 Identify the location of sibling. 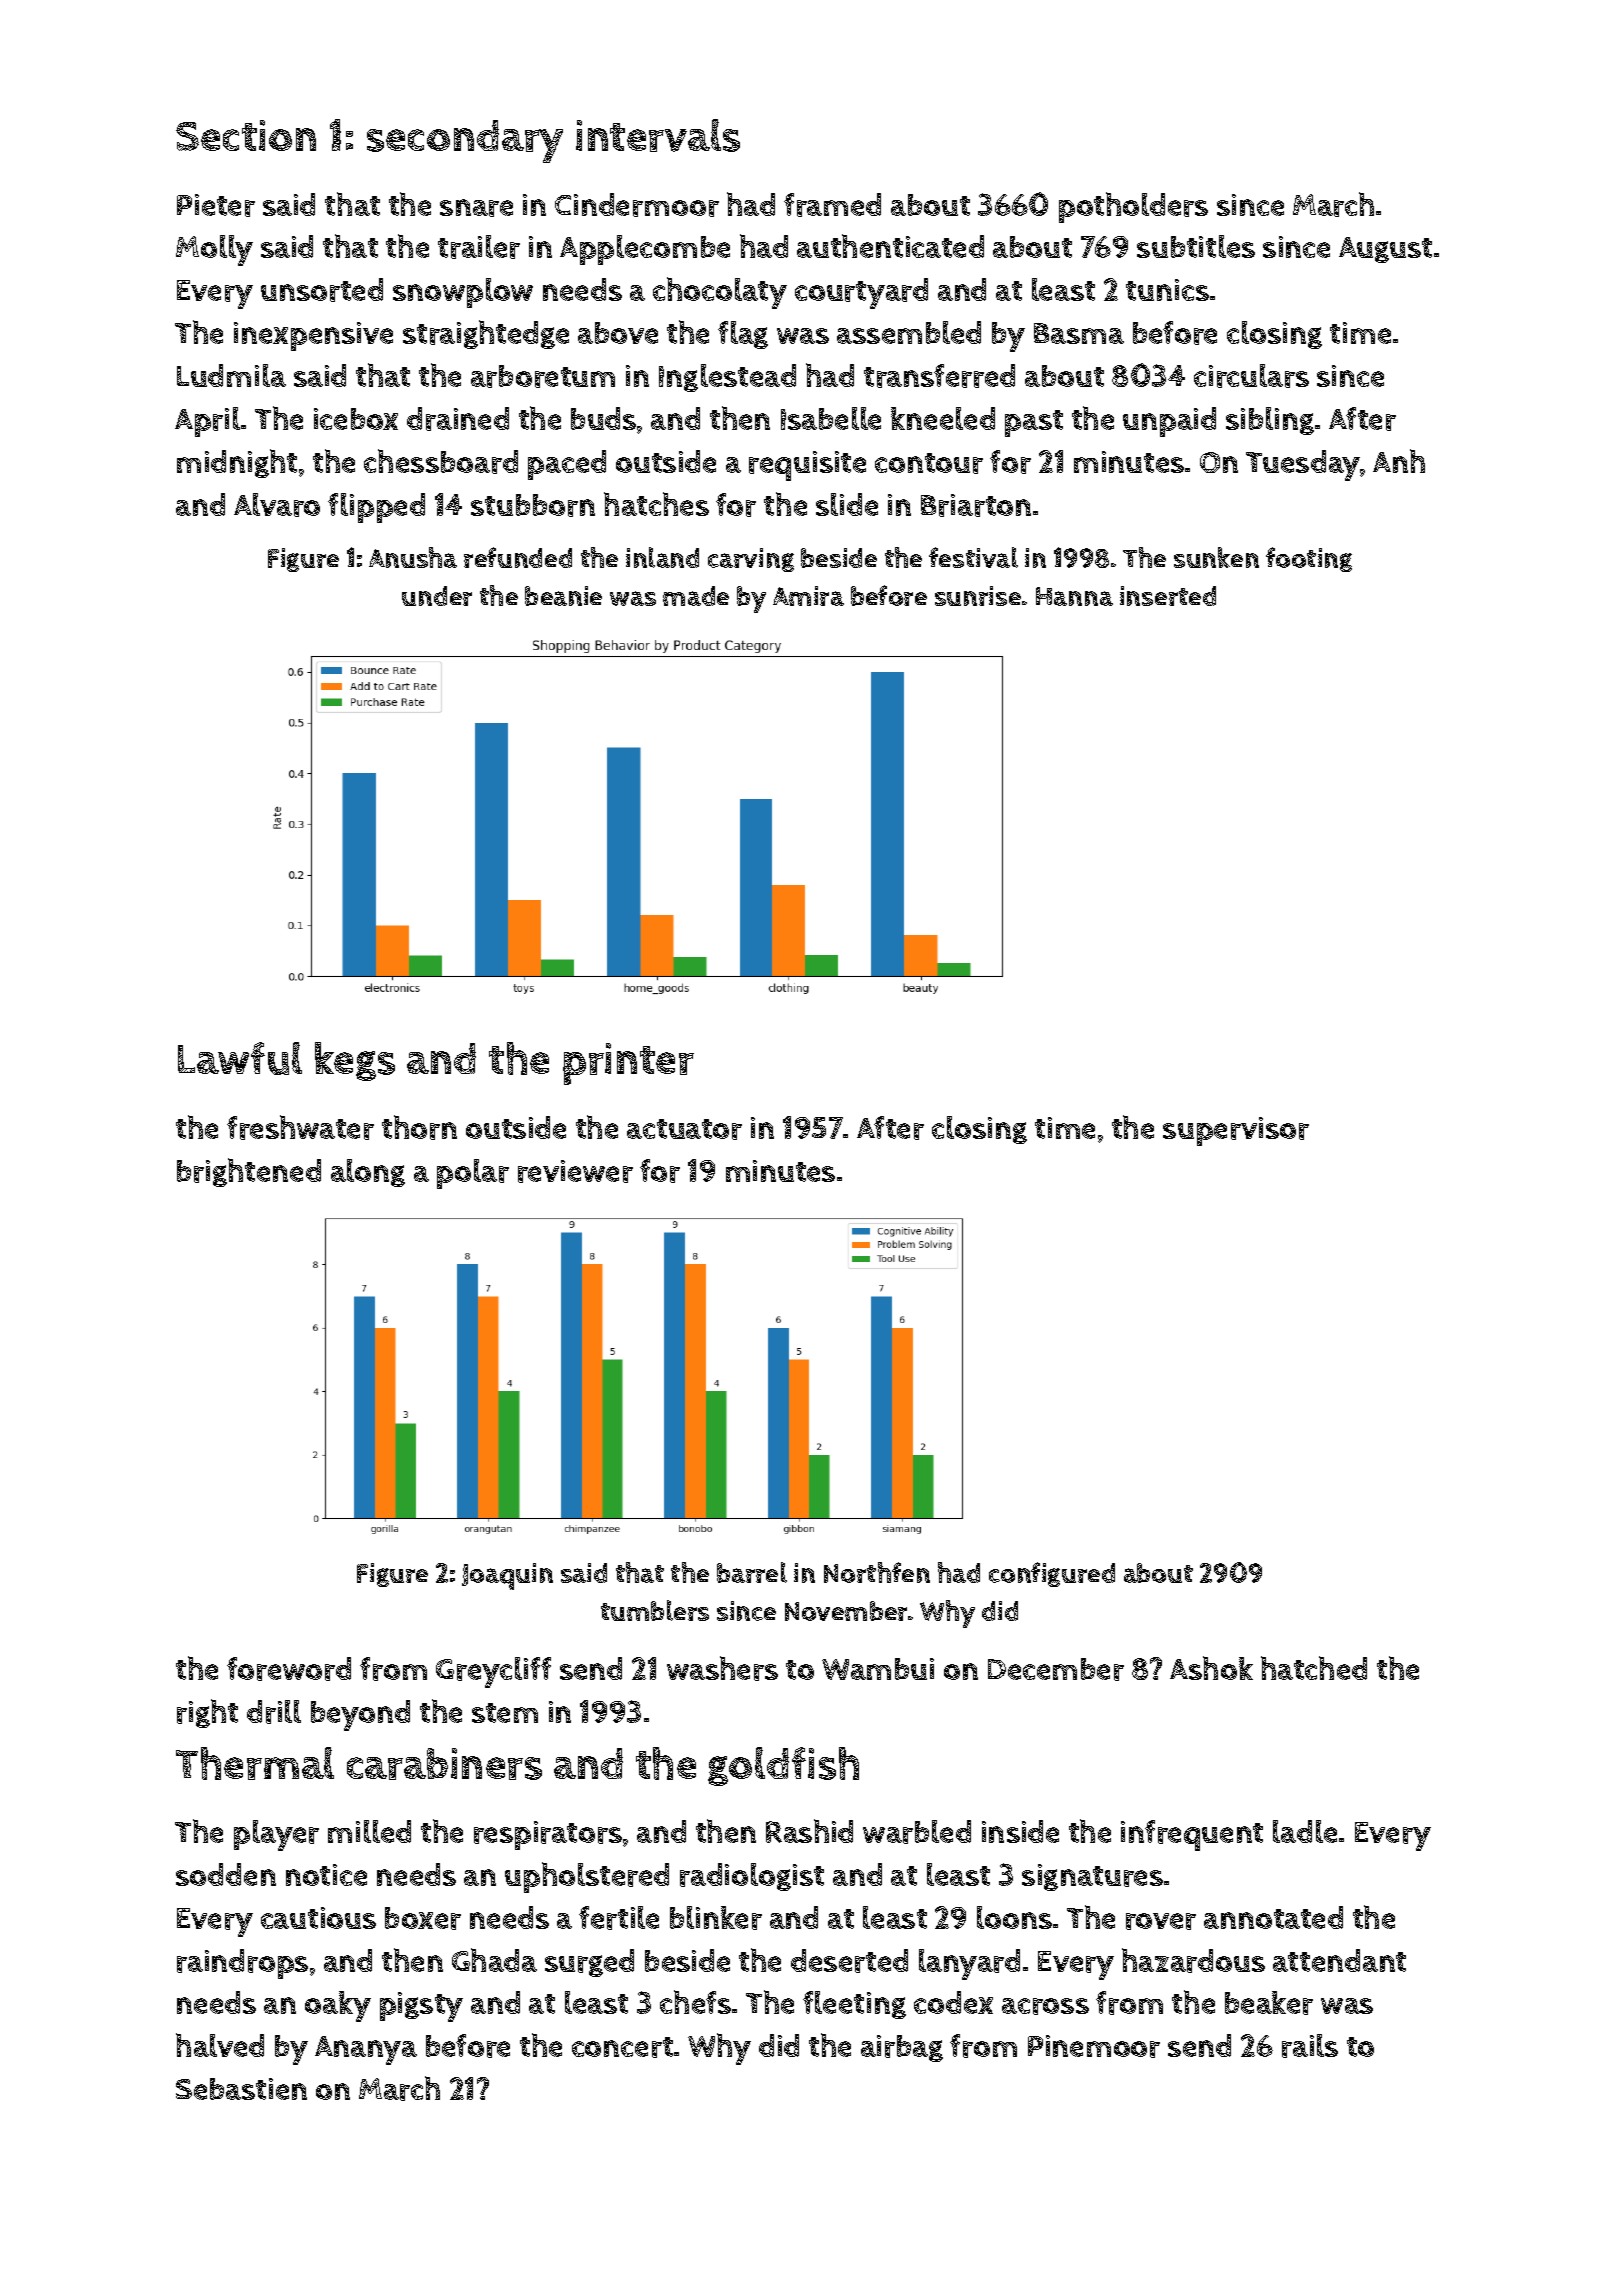
(1270, 421).
